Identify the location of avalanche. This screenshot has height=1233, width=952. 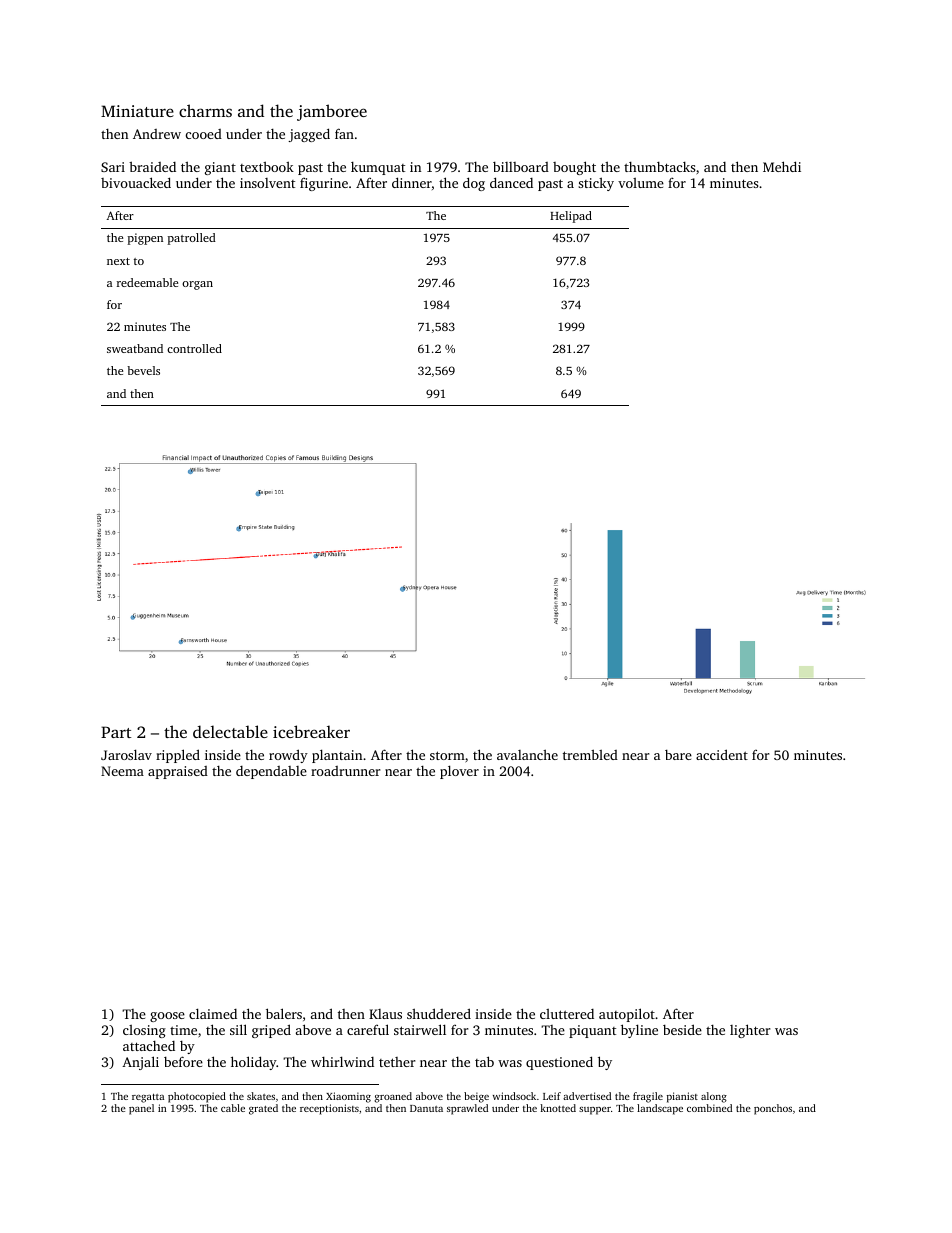
(527, 754).
